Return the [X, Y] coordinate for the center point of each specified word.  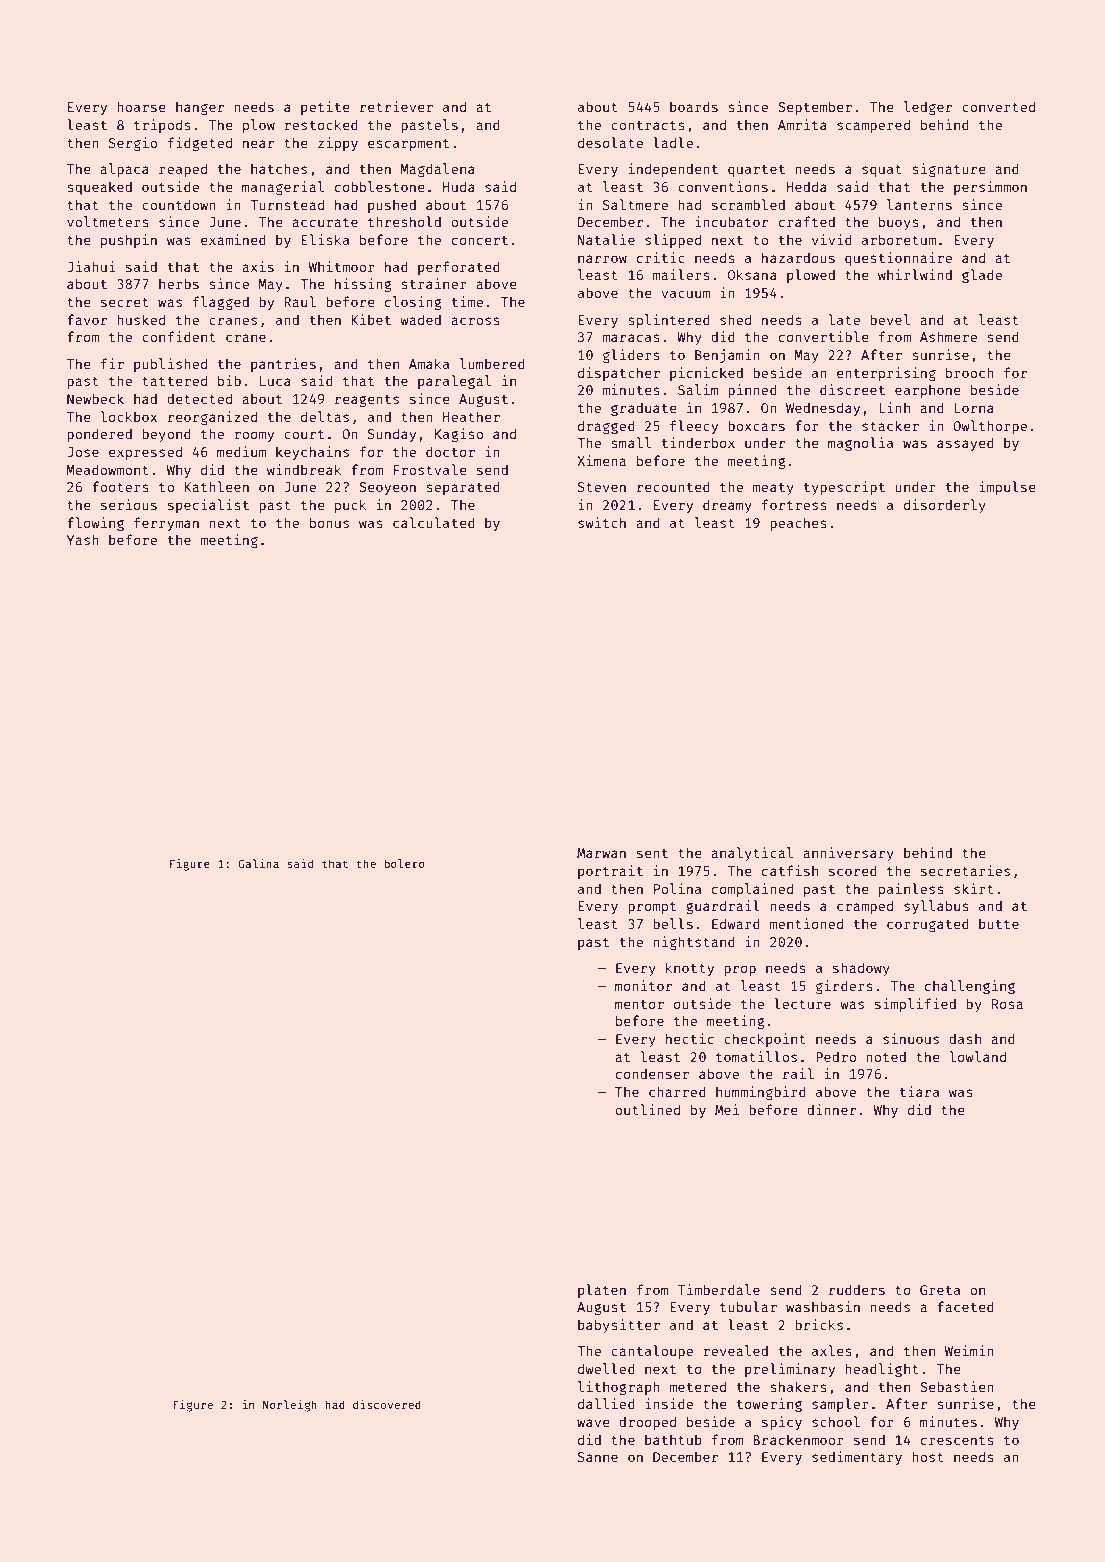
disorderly [945, 506]
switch [602, 522]
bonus [329, 522]
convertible [824, 336]
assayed [965, 444]
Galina [258, 863]
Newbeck [95, 398]
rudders [857, 1289]
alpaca [124, 170]
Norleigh [290, 1406]
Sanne [598, 1457]
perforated [459, 268]
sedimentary [857, 1458]
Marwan [601, 853]
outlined [647, 1109]
